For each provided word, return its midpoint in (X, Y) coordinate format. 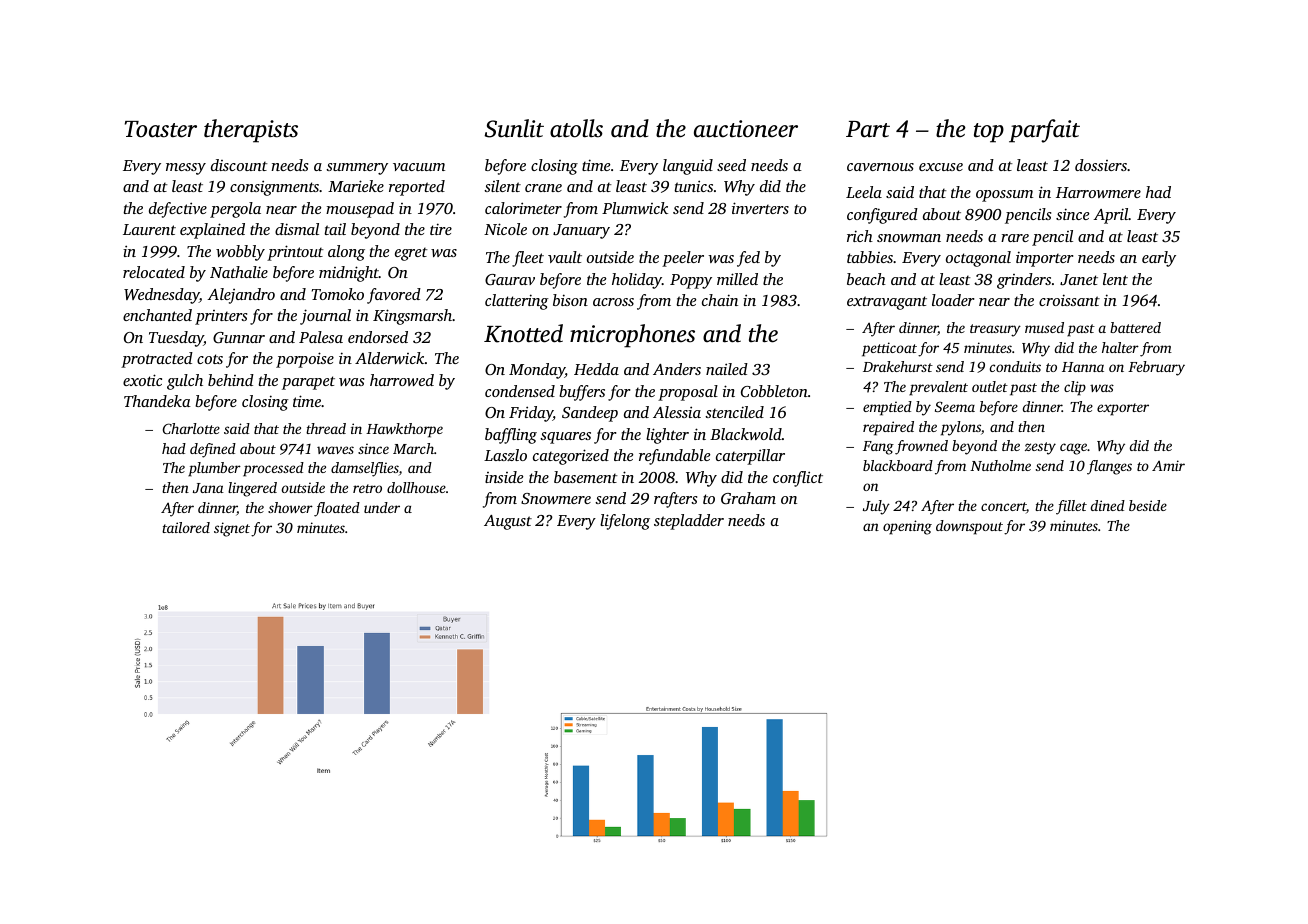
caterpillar (750, 457)
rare (1015, 238)
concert (1003, 508)
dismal (297, 229)
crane (543, 188)
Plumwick (635, 208)
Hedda (596, 369)
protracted (157, 360)
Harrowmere (1098, 192)
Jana (208, 488)
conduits (1015, 366)
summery (357, 169)
